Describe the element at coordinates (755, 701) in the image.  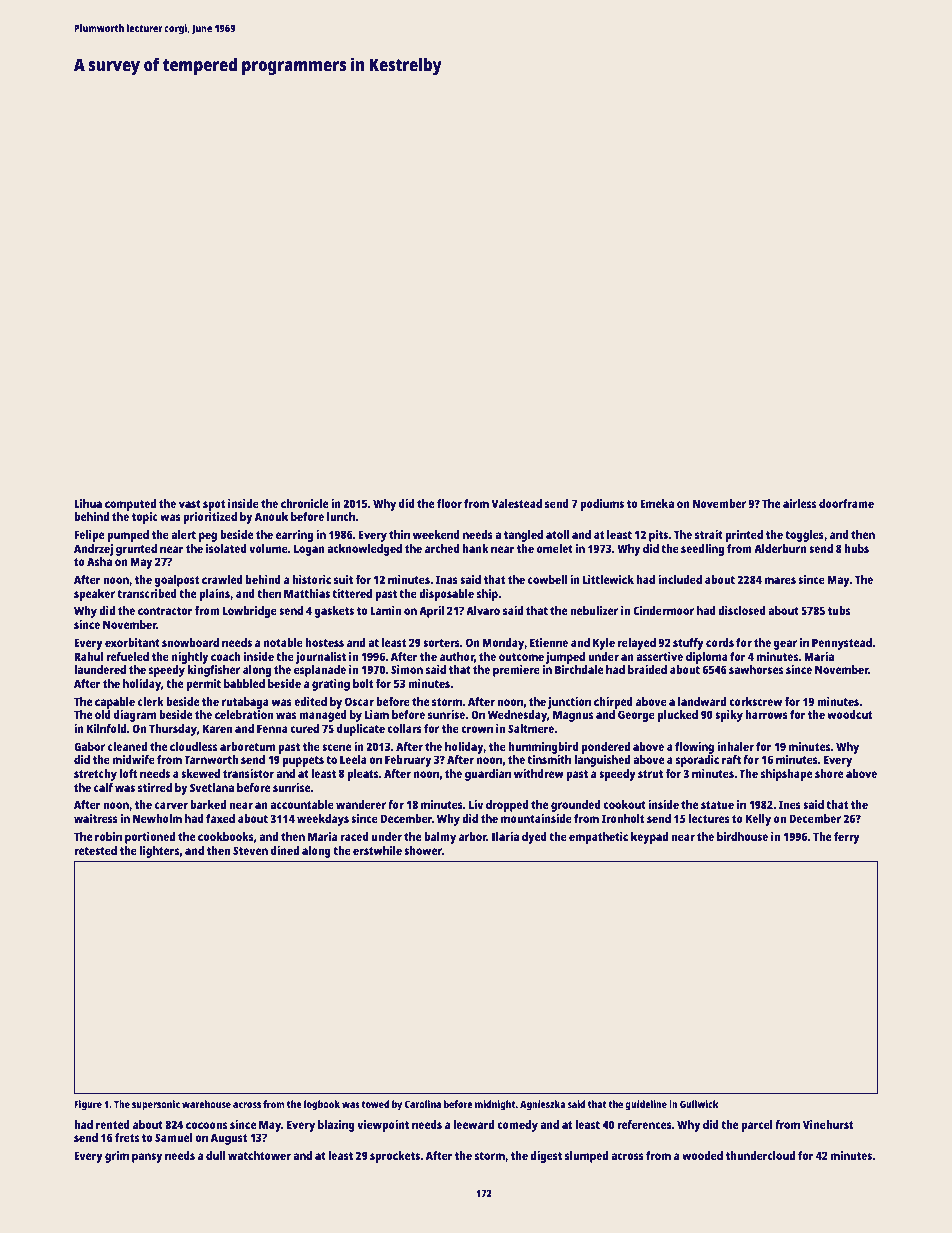
I see `corkscrew` at that location.
